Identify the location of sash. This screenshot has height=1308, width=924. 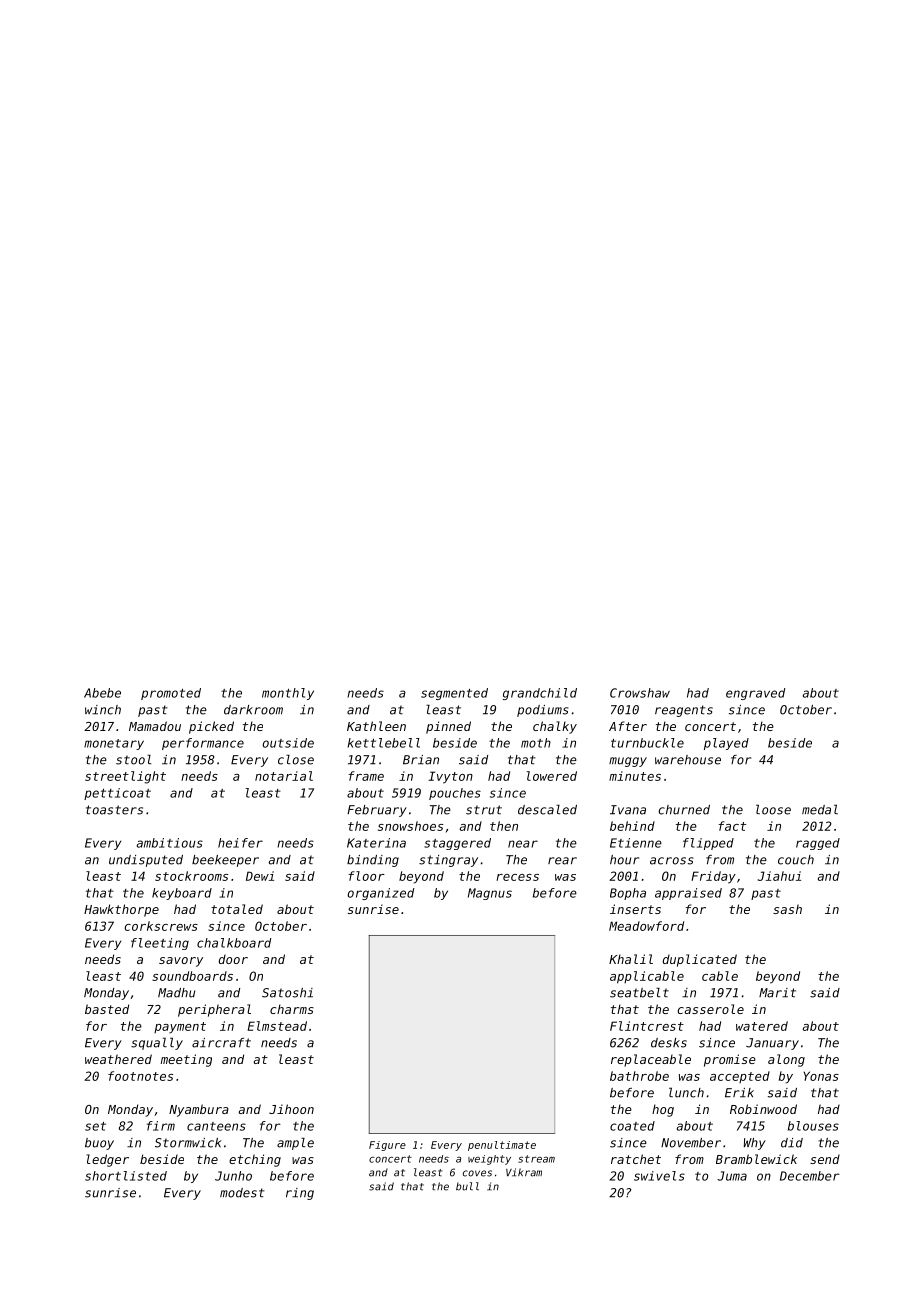
(787, 909).
